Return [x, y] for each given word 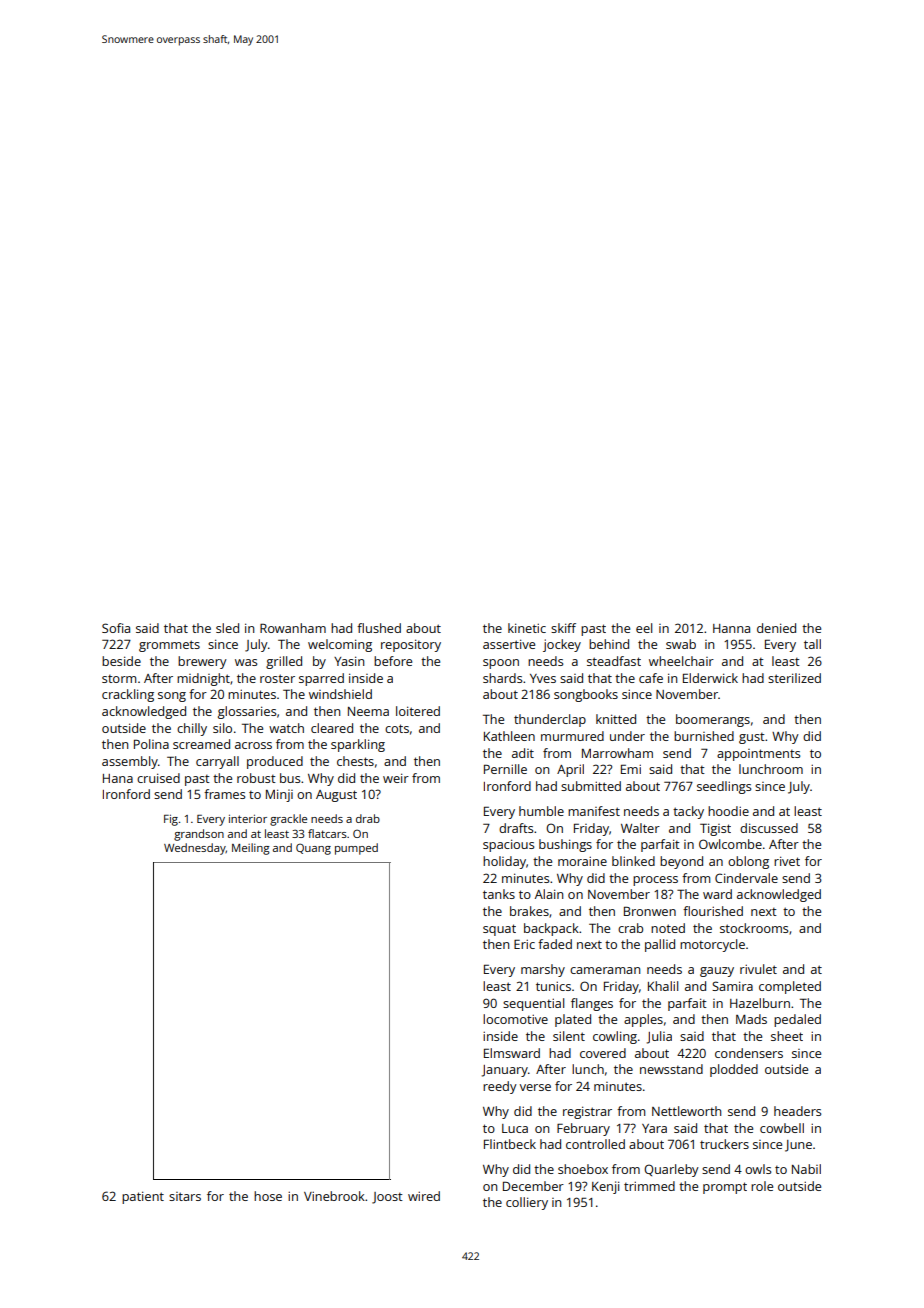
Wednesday [195, 849]
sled [227, 628]
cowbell [782, 1128]
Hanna [731, 628]
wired [424, 1196]
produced [275, 762]
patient [143, 1197]
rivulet [758, 969]
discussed [769, 828]
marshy [543, 970]
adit [523, 753]
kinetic [527, 628]
